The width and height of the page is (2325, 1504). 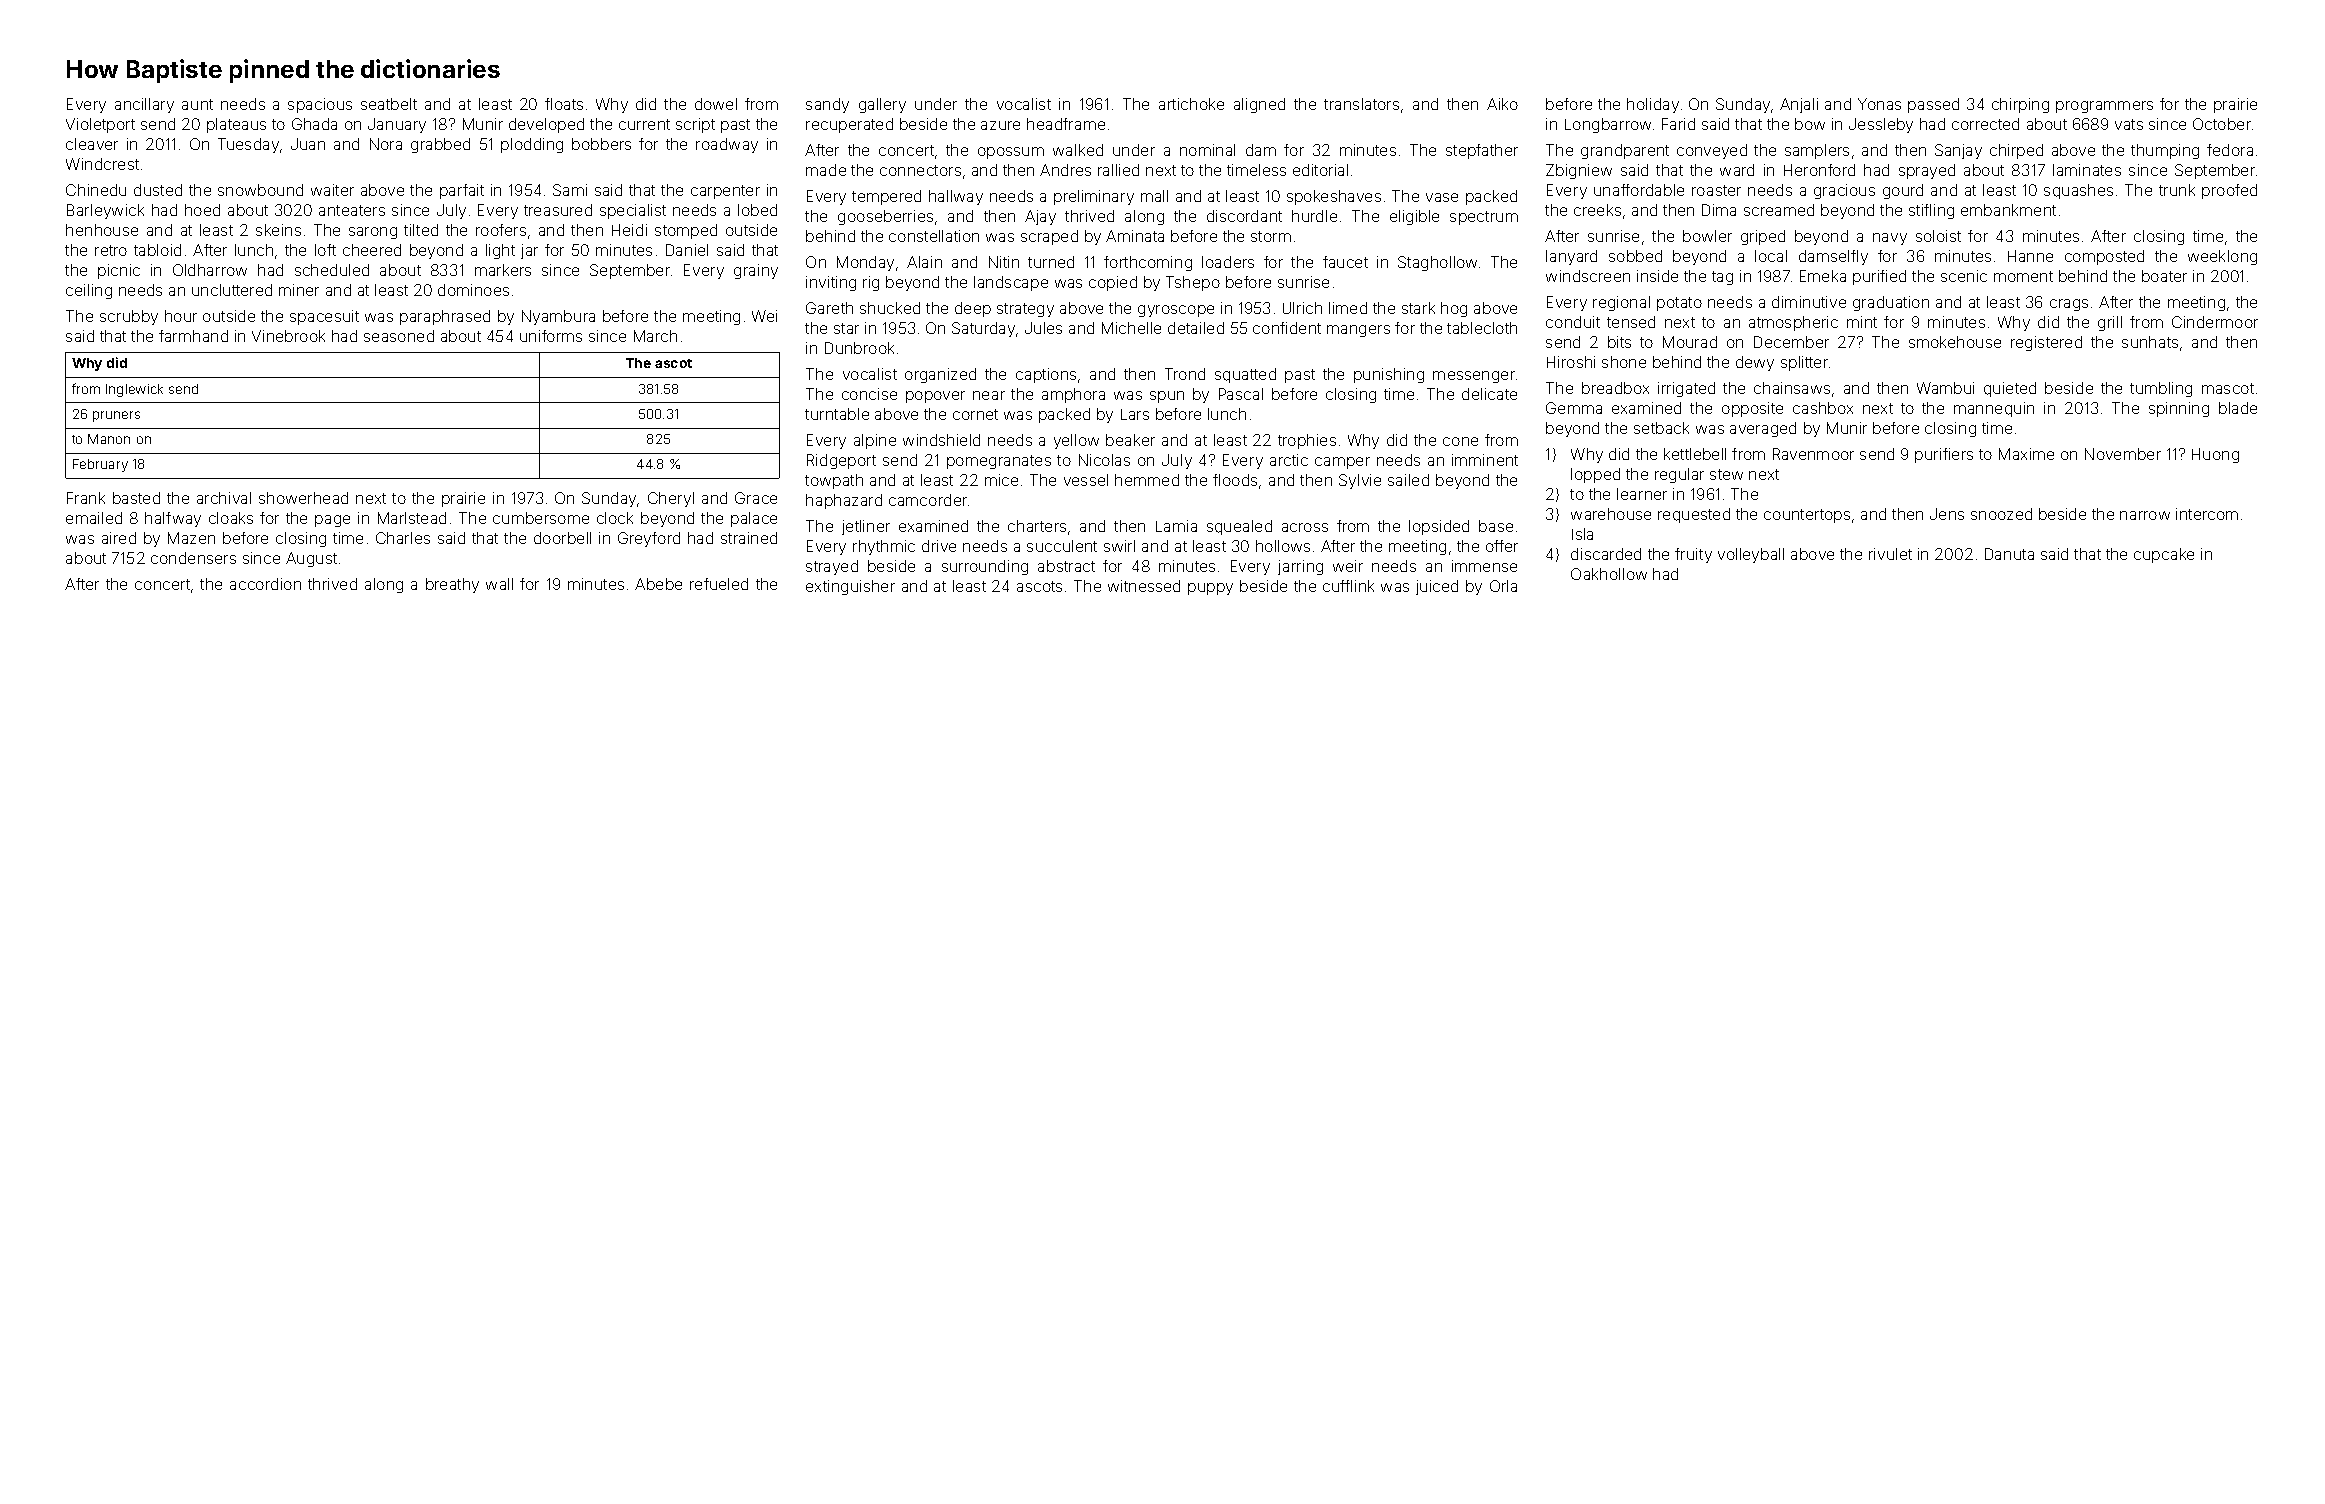 What do you see at coordinates (2020, 105) in the page?
I see `chirping` at bounding box center [2020, 105].
